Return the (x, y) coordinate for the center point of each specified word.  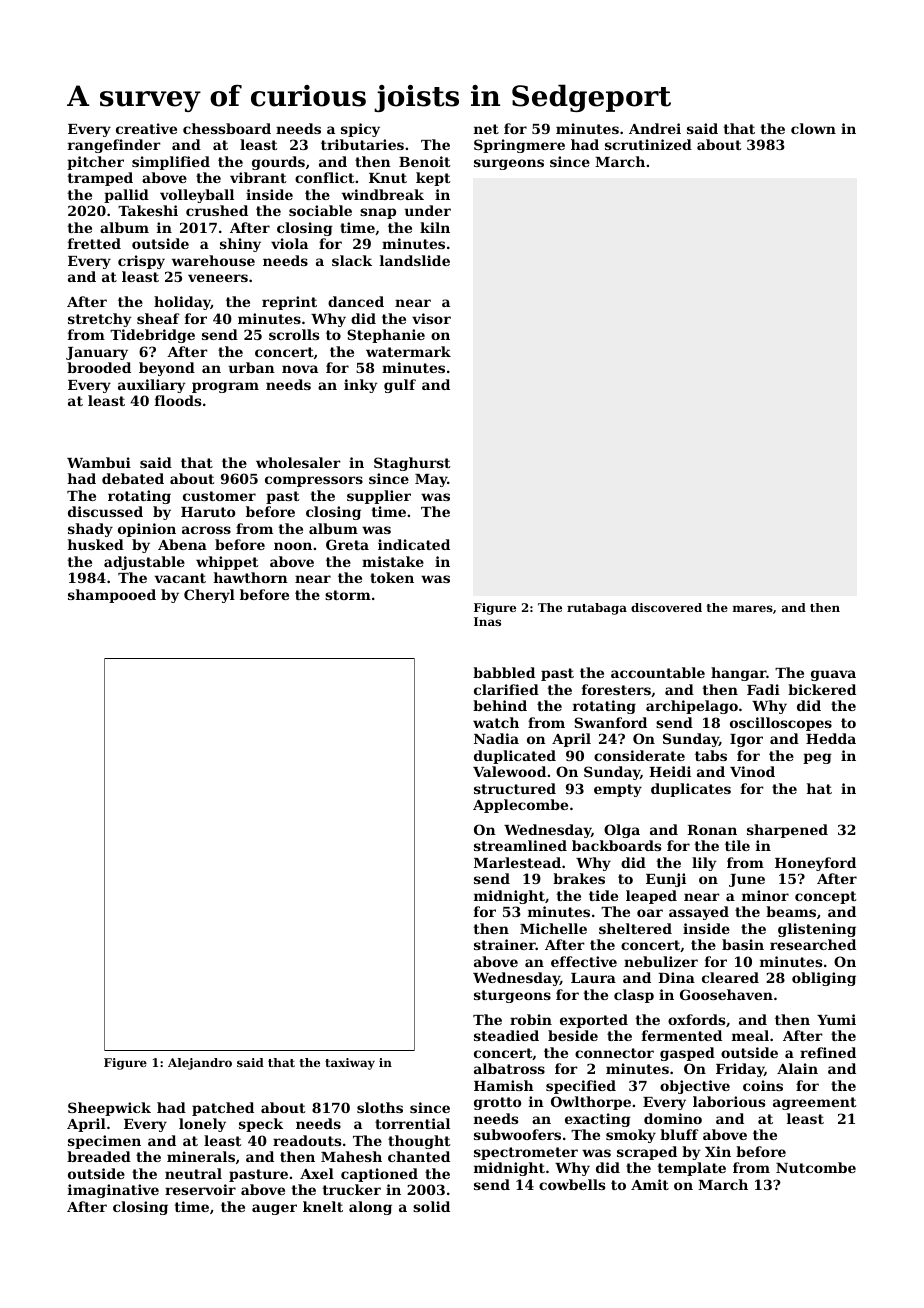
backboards (616, 845)
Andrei (655, 128)
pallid (126, 196)
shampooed (112, 596)
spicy (360, 130)
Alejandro (200, 1064)
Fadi (763, 689)
